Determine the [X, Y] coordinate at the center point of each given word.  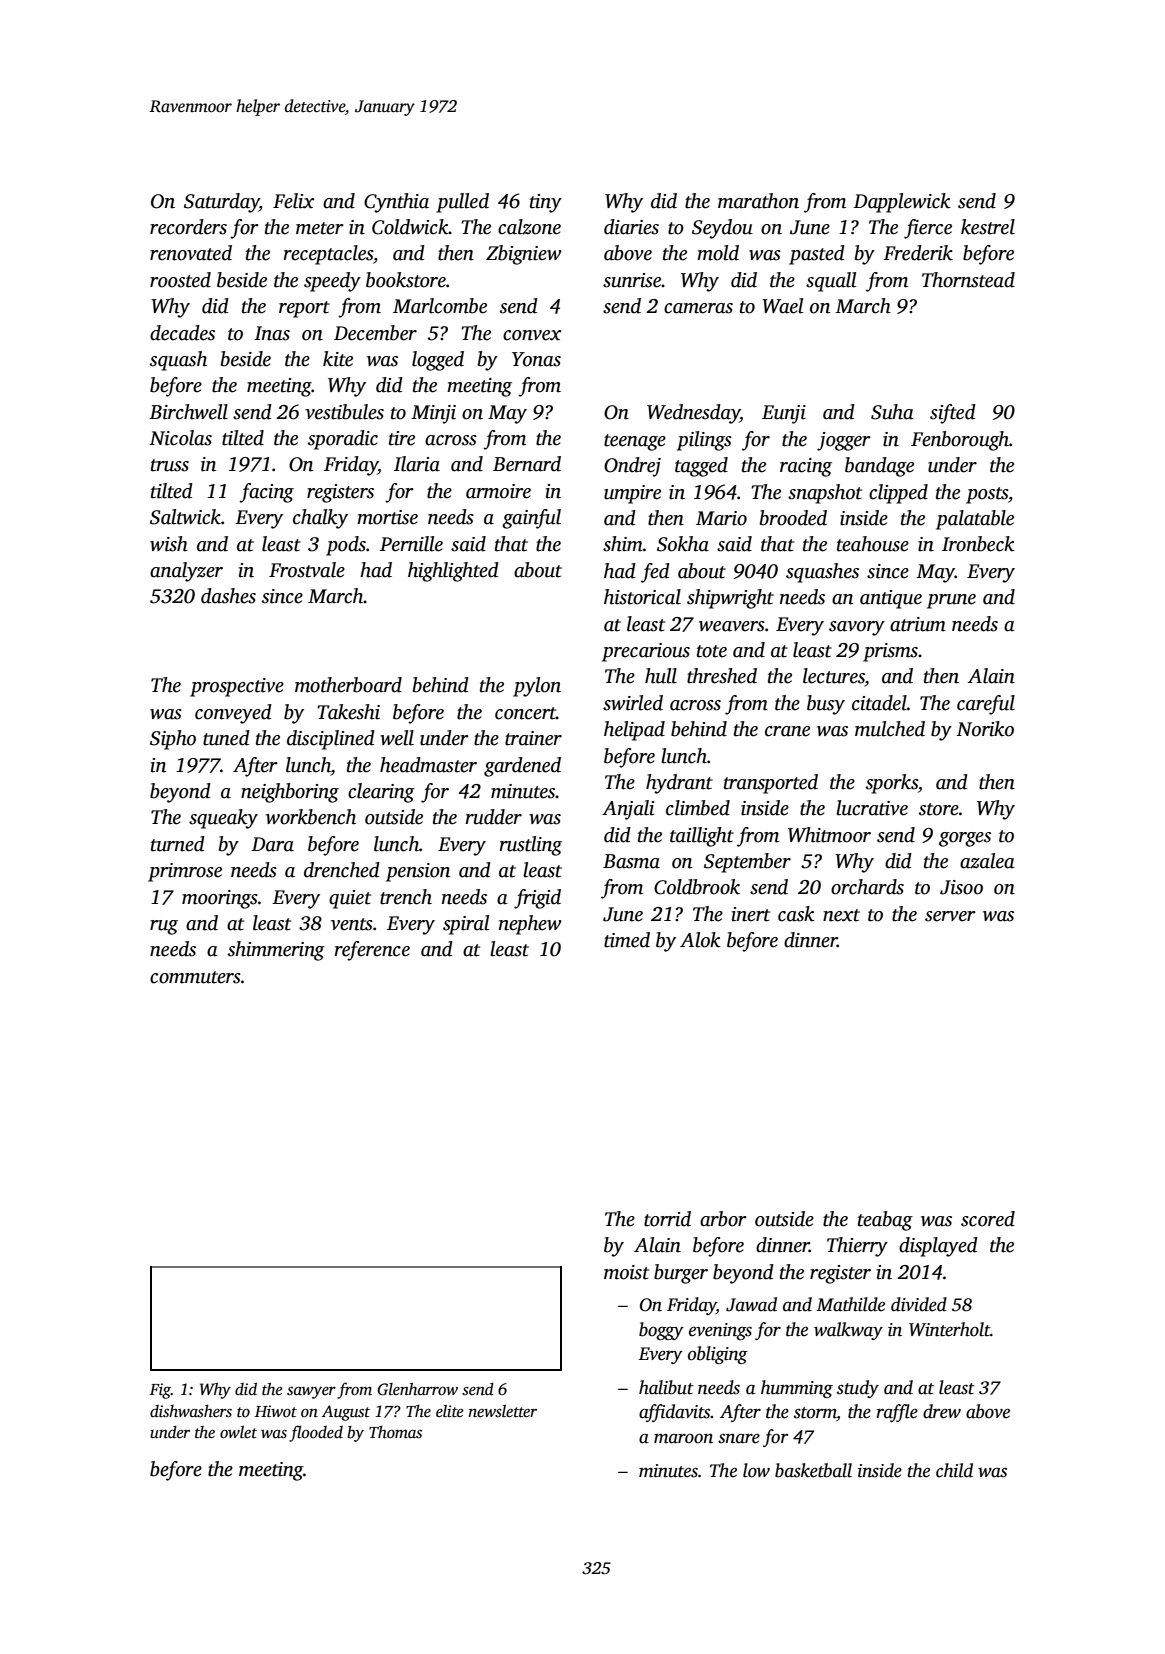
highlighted [453, 572]
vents [352, 924]
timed [627, 940]
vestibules [344, 412]
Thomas [395, 1432]
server [950, 916]
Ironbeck [978, 544]
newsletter [502, 1411]
